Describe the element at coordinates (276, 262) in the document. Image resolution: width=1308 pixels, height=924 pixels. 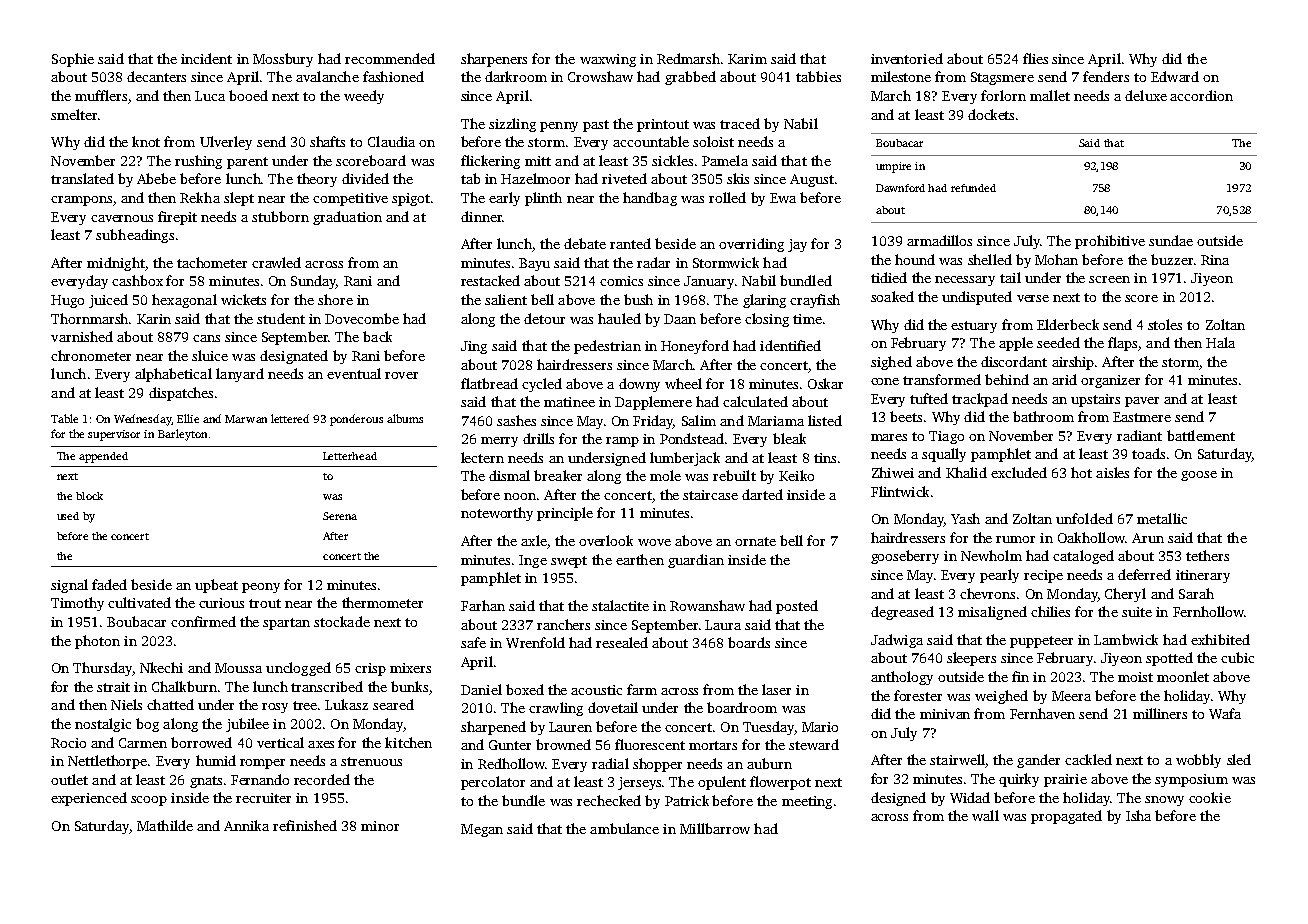
I see `crawled` at that location.
